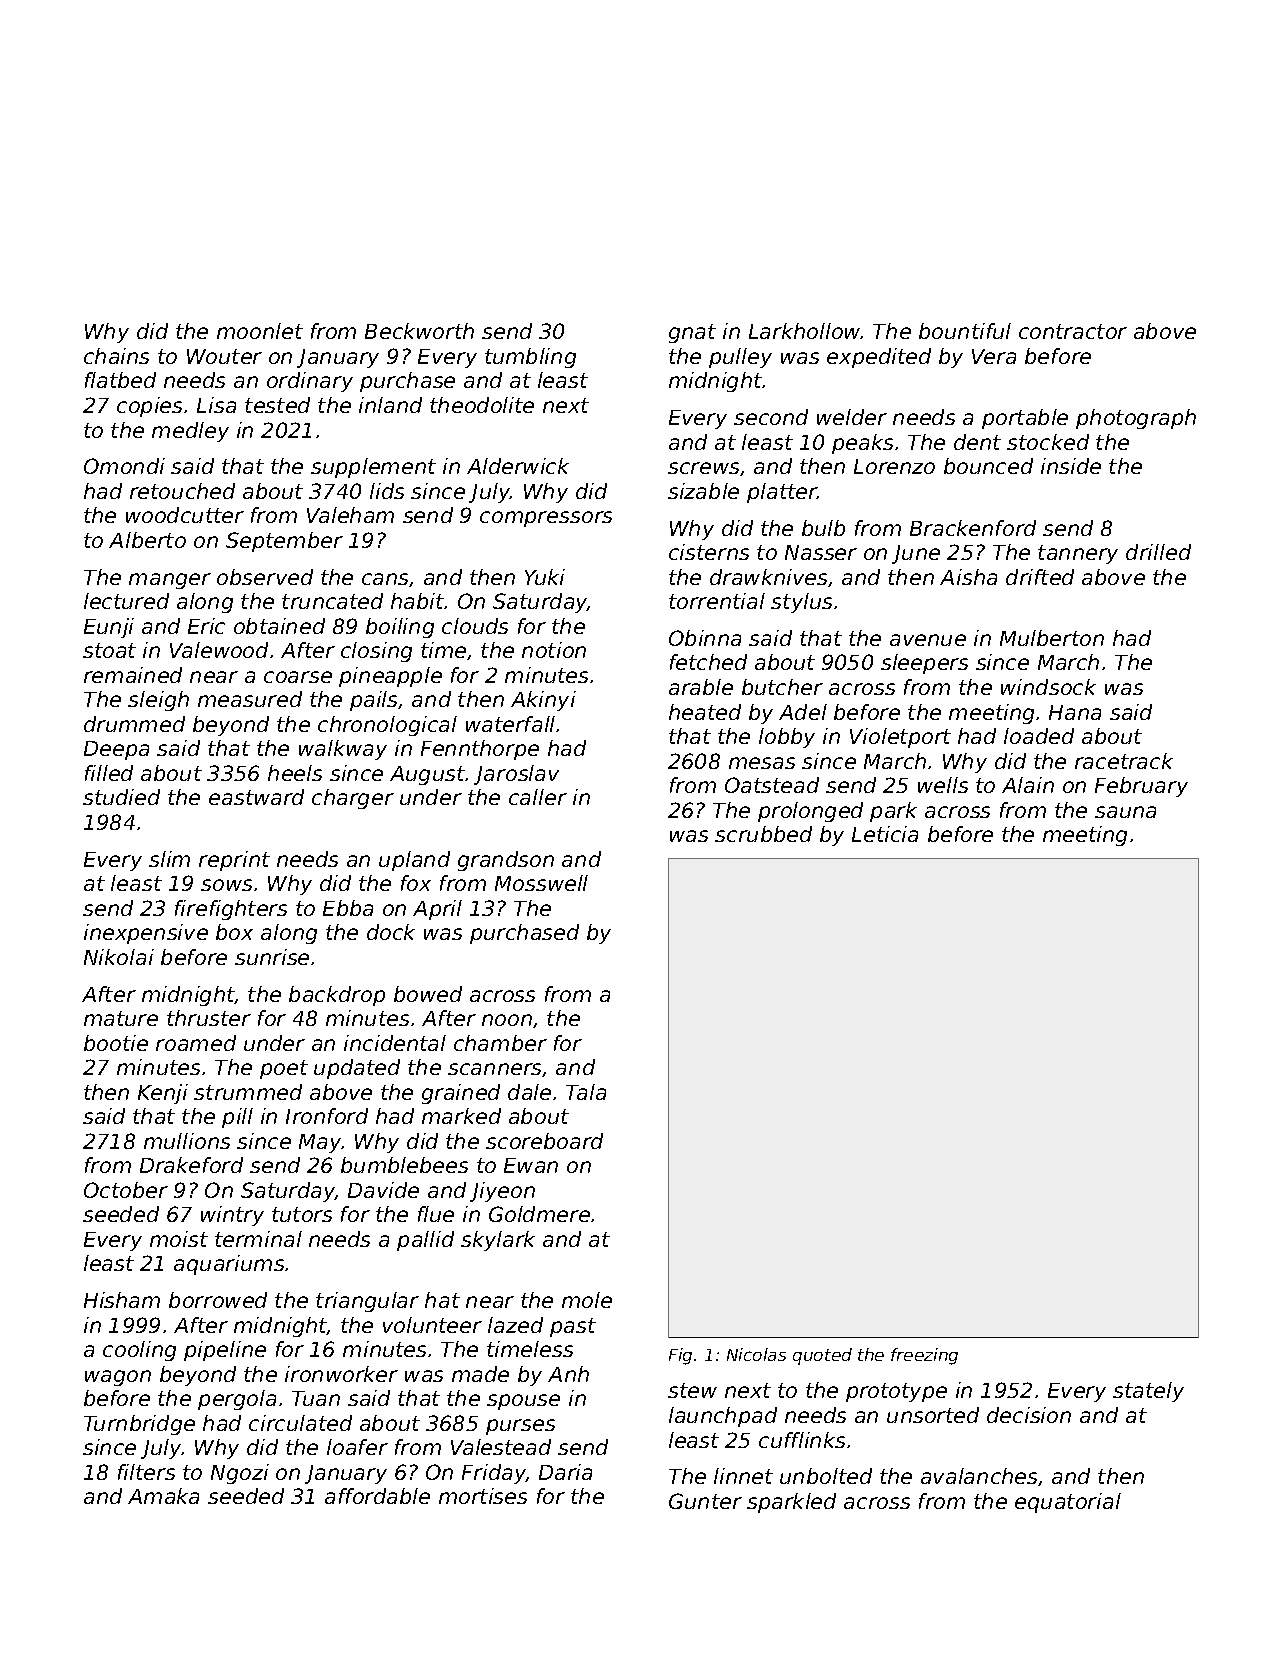 The height and width of the screenshot is (1660, 1282). What do you see at coordinates (743, 1476) in the screenshot?
I see `linnet` at bounding box center [743, 1476].
